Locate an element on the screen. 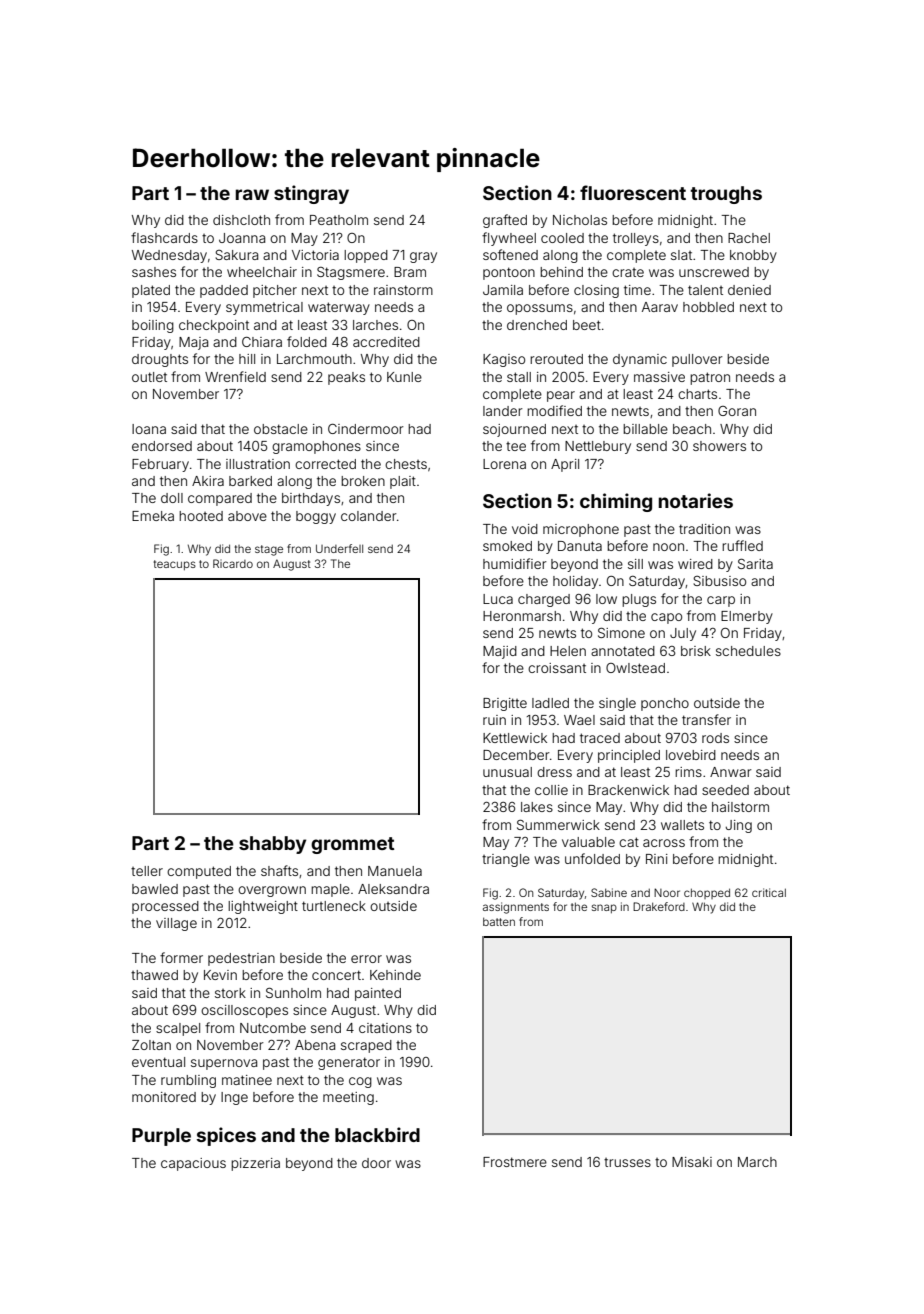  grafted is located at coordinates (505, 221).
